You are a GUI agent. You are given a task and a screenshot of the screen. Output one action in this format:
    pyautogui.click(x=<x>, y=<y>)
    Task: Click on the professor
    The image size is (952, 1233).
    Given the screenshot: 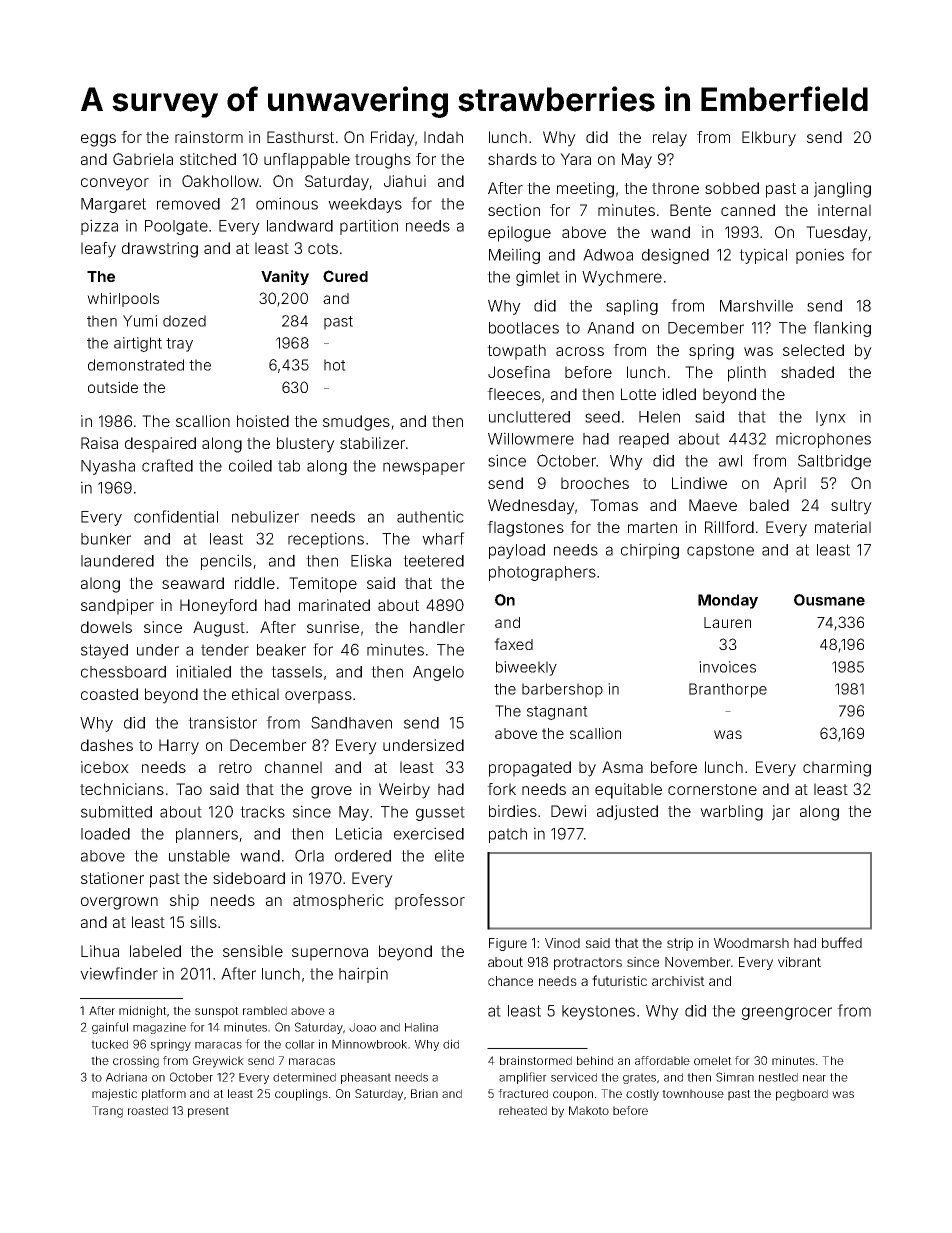 What is the action you would take?
    pyautogui.click(x=430, y=902)
